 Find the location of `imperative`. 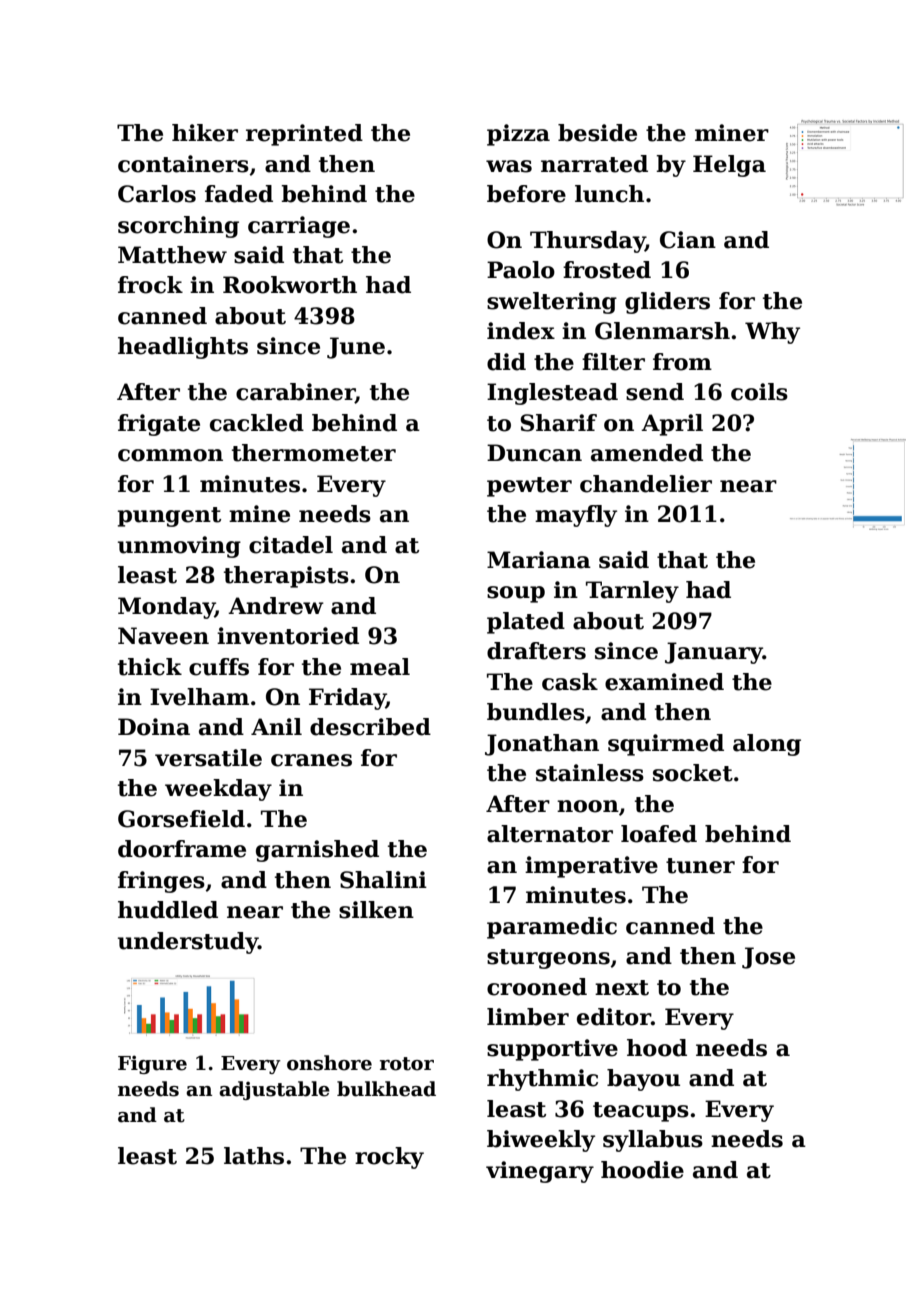

imperative is located at coordinates (591, 867).
